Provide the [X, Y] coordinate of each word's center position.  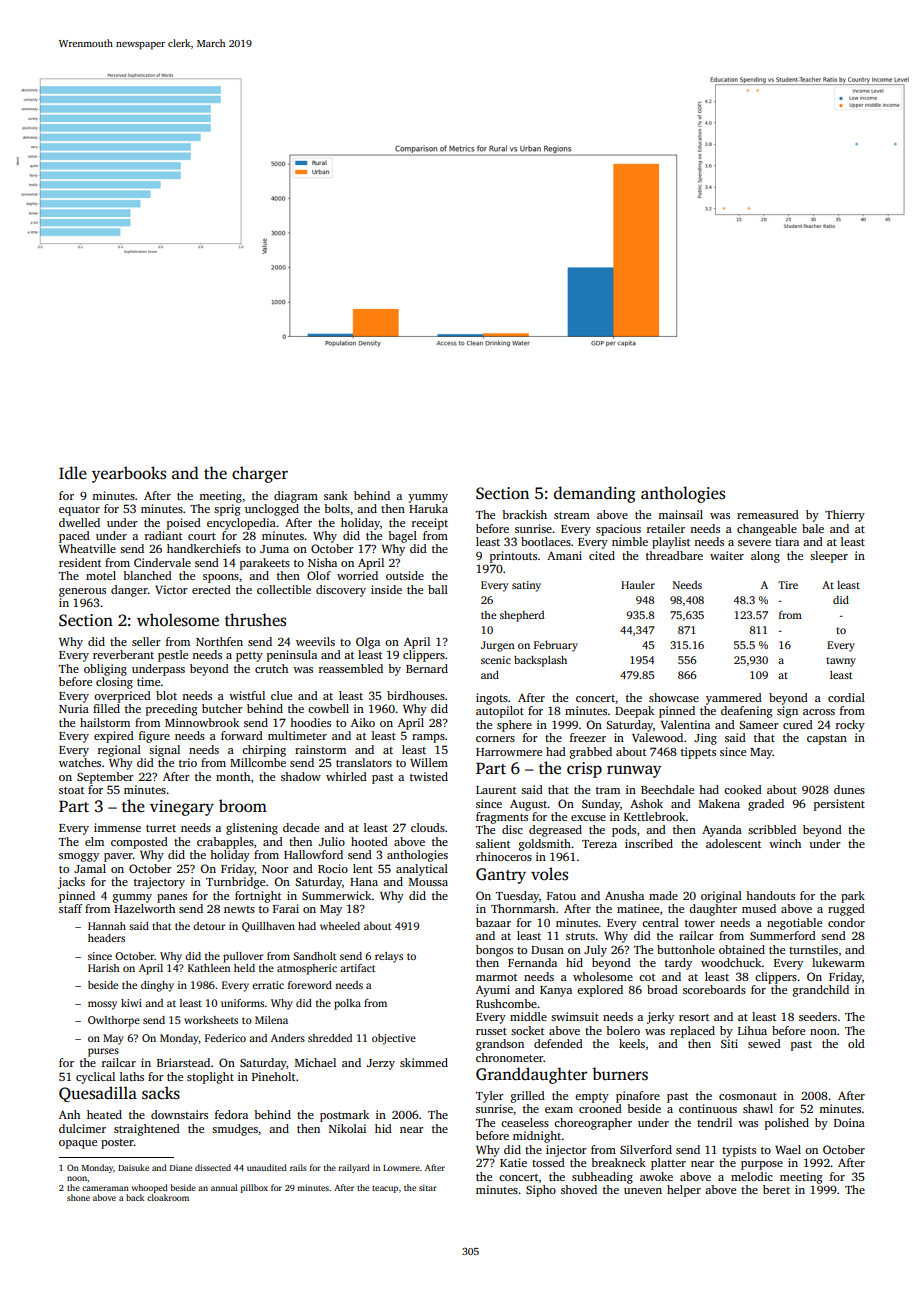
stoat [71, 790]
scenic [496, 660]
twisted [429, 776]
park [853, 897]
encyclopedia [241, 524]
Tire [788, 585]
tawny [841, 662]
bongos [494, 951]
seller [146, 641]
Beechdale [667, 789]
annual [224, 1187]
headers [106, 938]
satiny [526, 586]
